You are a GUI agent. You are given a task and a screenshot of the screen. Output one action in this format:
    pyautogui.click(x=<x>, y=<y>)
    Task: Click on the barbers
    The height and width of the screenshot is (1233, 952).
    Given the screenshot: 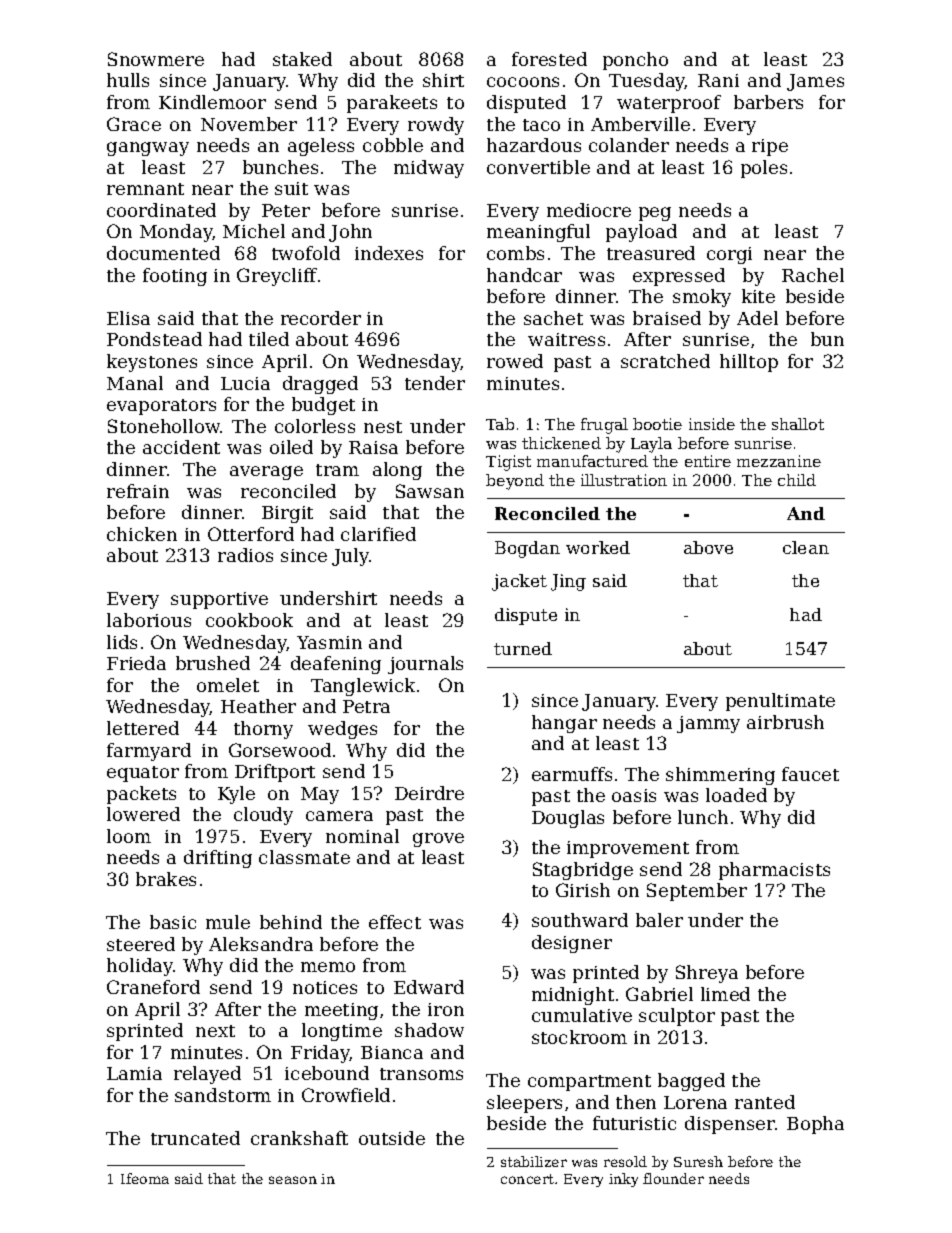 What is the action you would take?
    pyautogui.click(x=768, y=102)
